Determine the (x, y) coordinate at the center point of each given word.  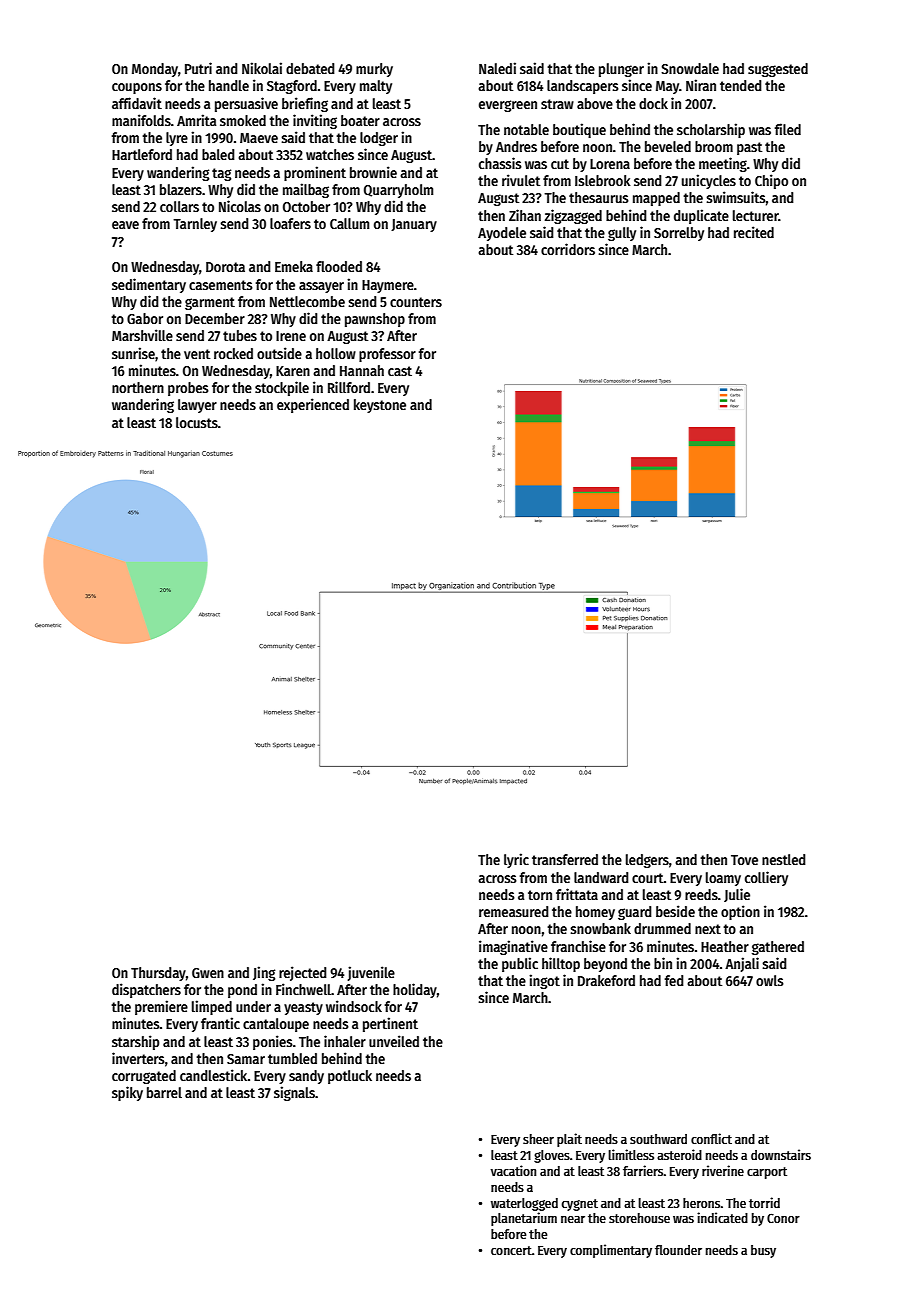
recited (754, 232)
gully (622, 234)
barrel (164, 1092)
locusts (197, 422)
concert (511, 1250)
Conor (783, 1218)
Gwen (208, 973)
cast (400, 371)
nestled (784, 859)
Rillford (349, 387)
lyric (516, 860)
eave (125, 225)
